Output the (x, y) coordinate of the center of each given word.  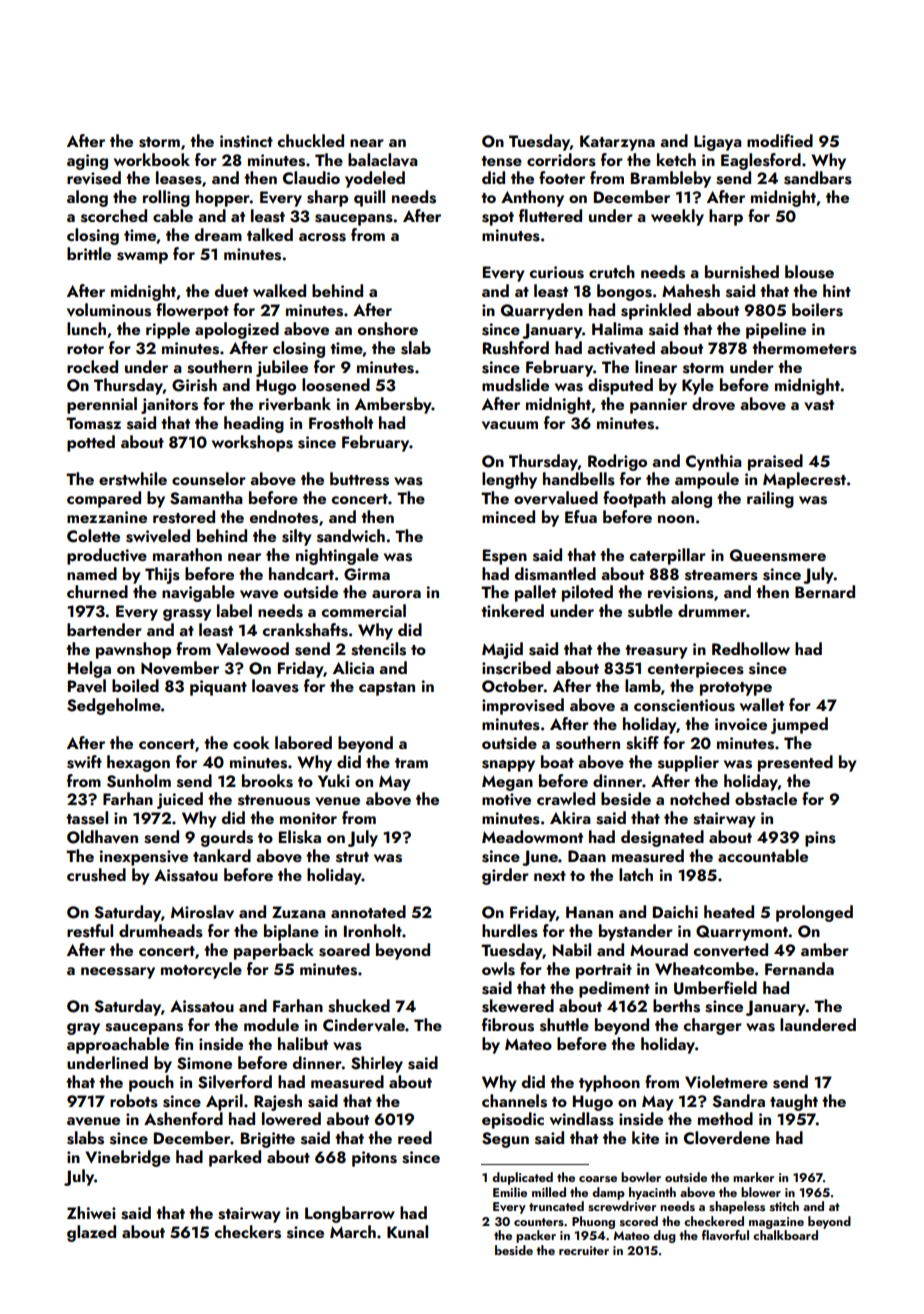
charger (712, 1026)
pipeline (776, 330)
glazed (91, 1233)
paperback (274, 951)
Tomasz (93, 423)
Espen (505, 557)
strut (352, 857)
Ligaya (718, 143)
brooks (267, 781)
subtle (650, 611)
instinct (246, 141)
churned (97, 591)
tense (501, 161)
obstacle (766, 799)
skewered (518, 1006)
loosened (336, 385)
